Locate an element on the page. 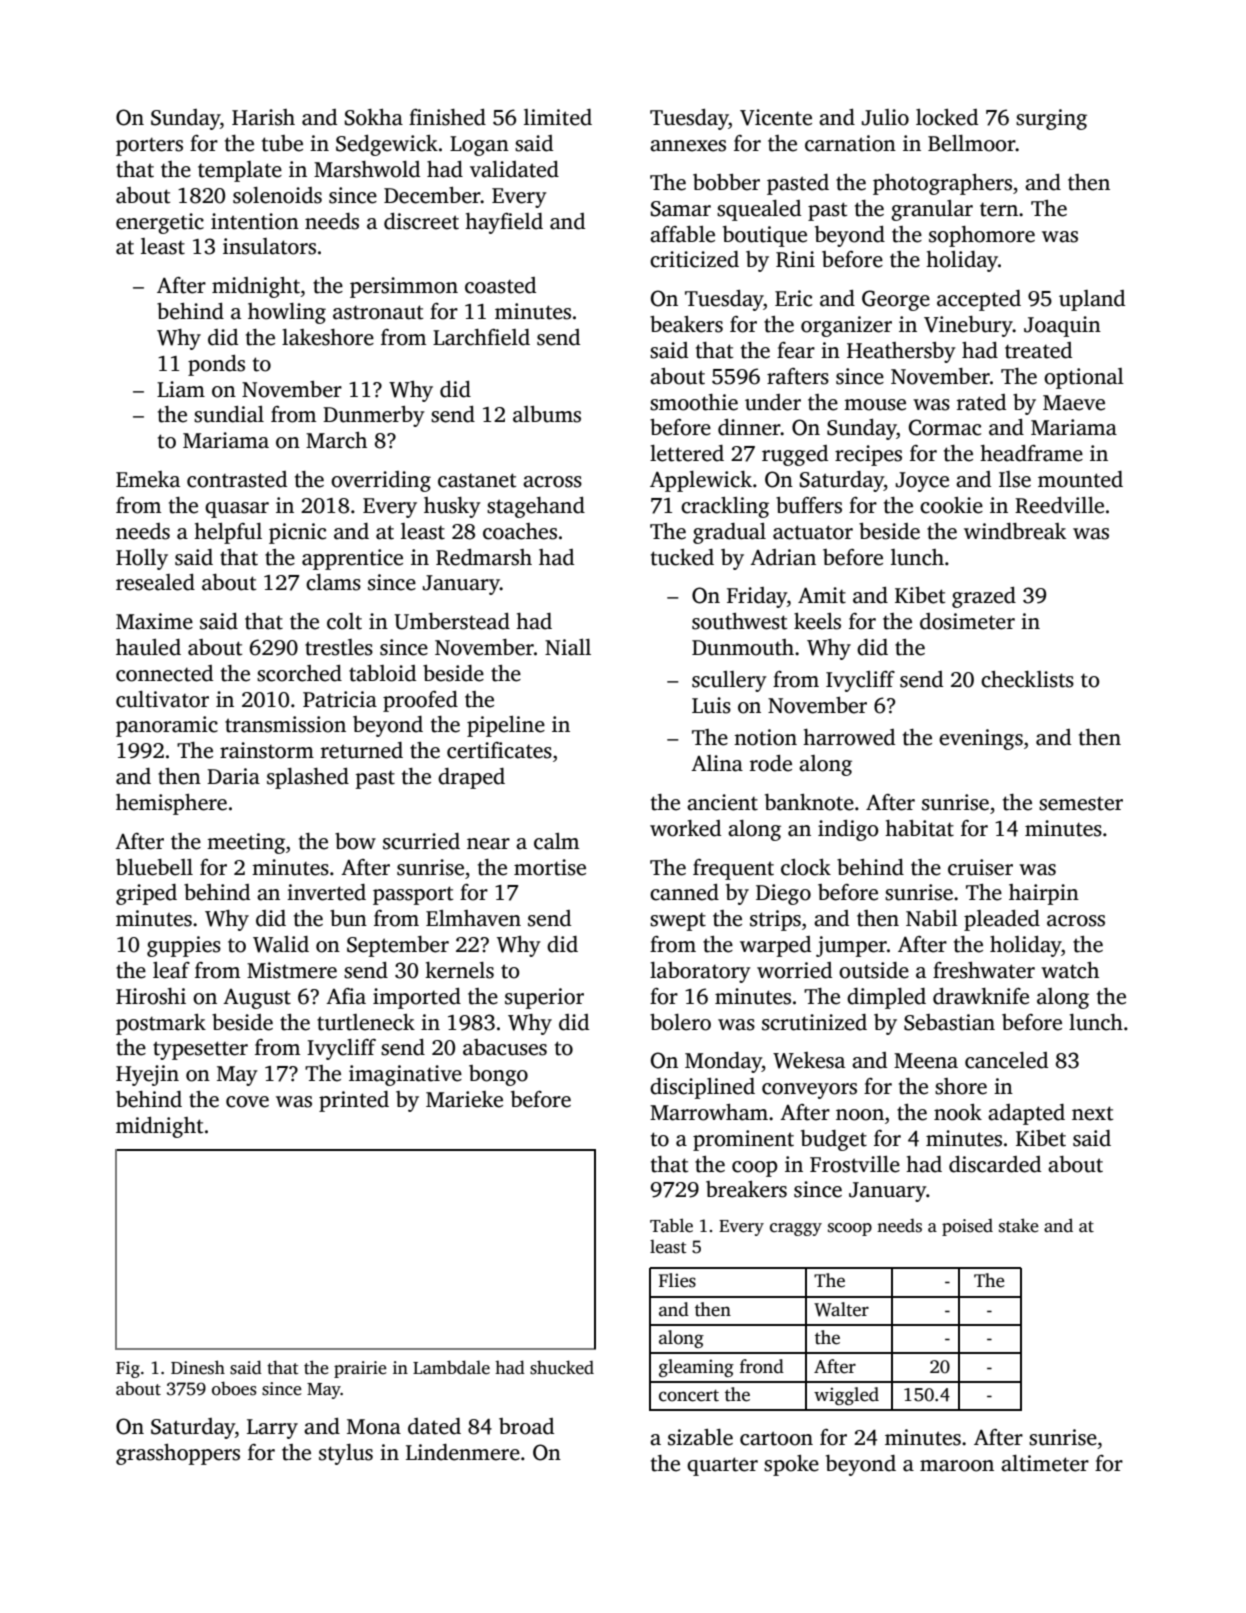  Harish is located at coordinates (263, 117).
